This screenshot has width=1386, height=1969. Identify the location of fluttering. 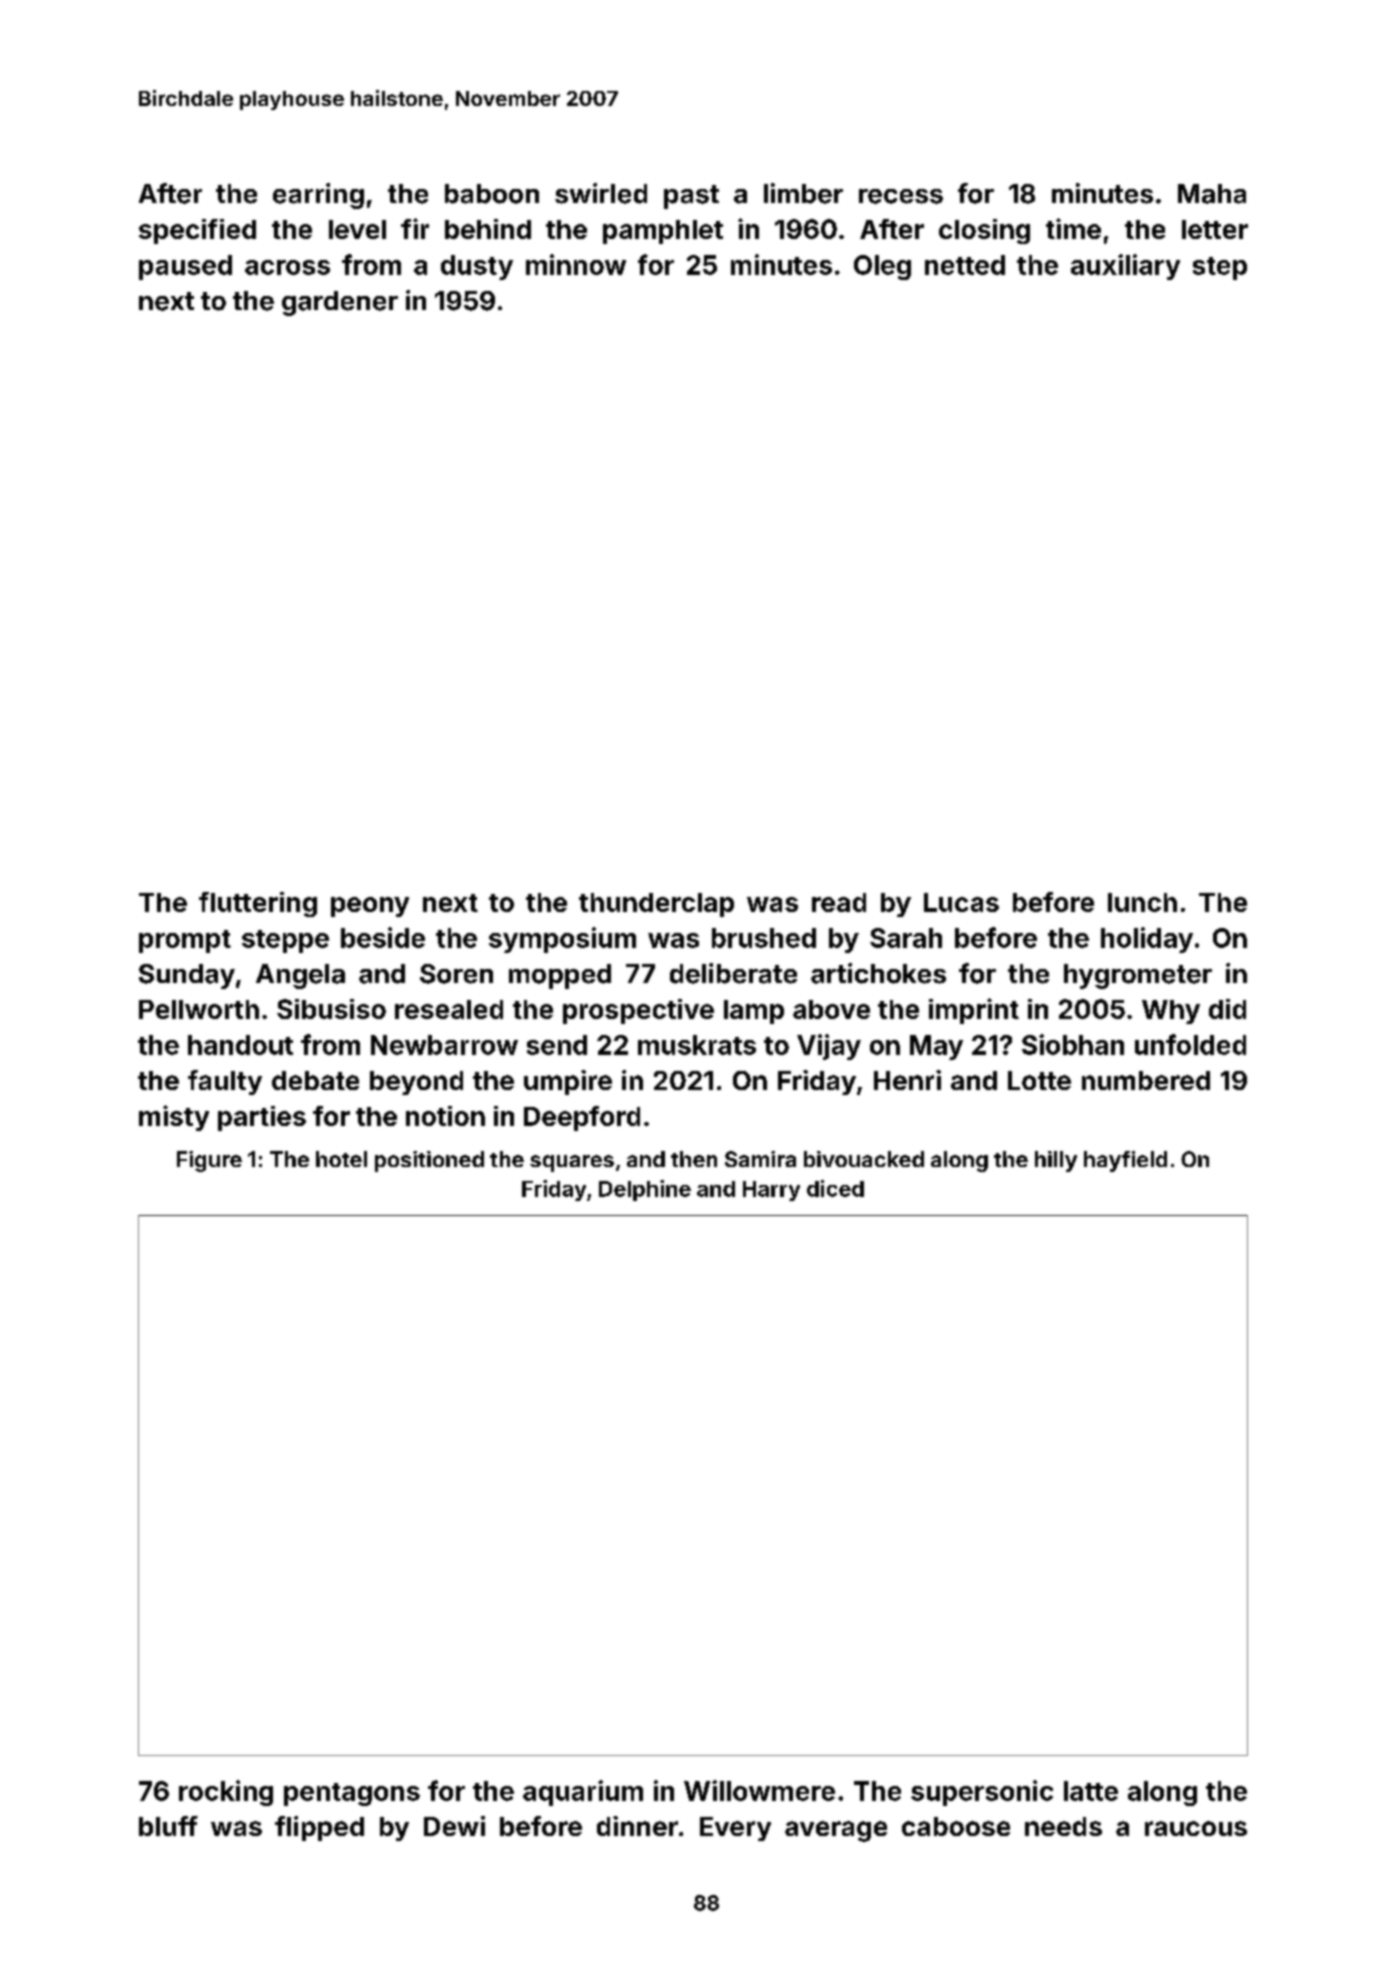
(258, 904).
